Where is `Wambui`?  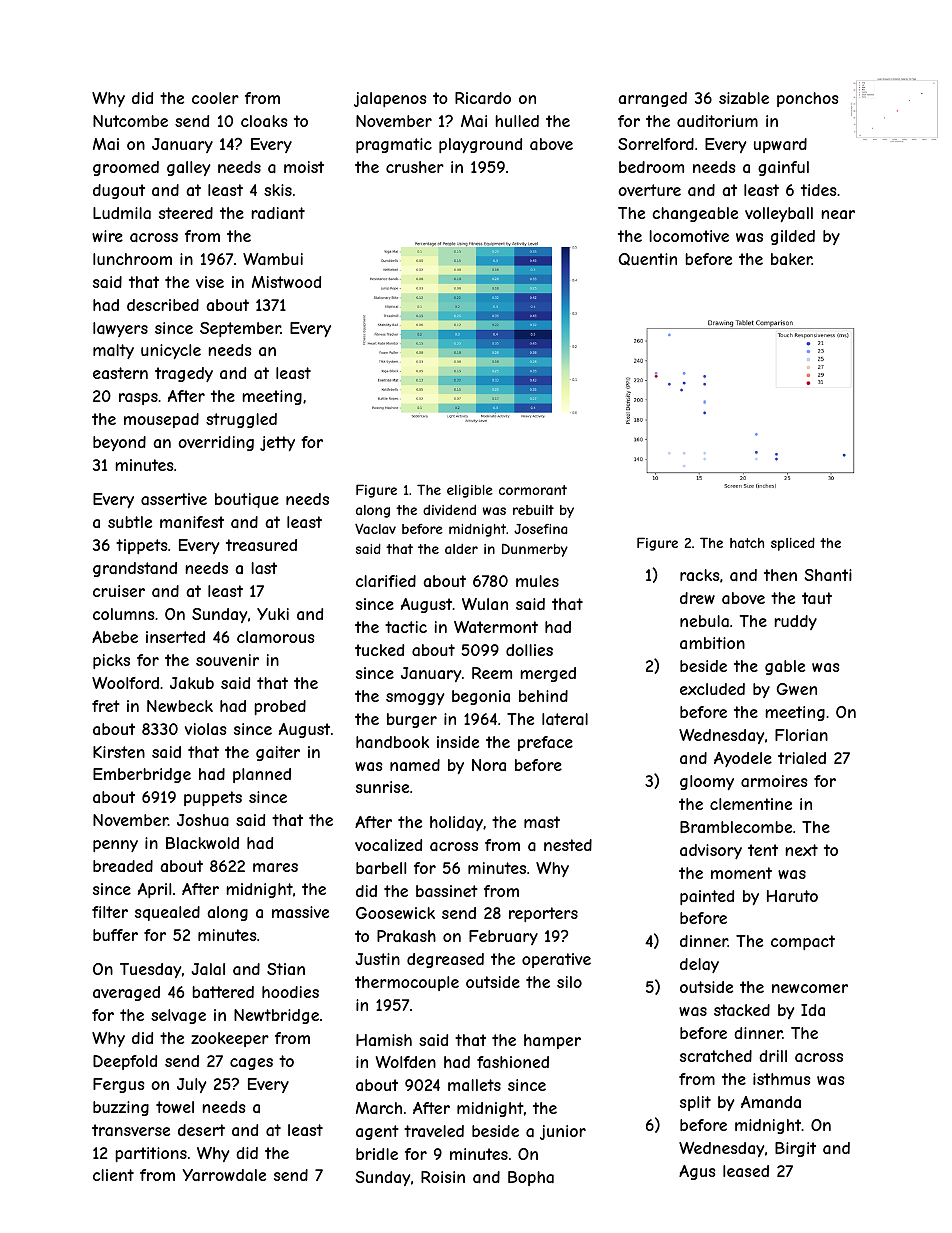
Wambui is located at coordinates (273, 259).
